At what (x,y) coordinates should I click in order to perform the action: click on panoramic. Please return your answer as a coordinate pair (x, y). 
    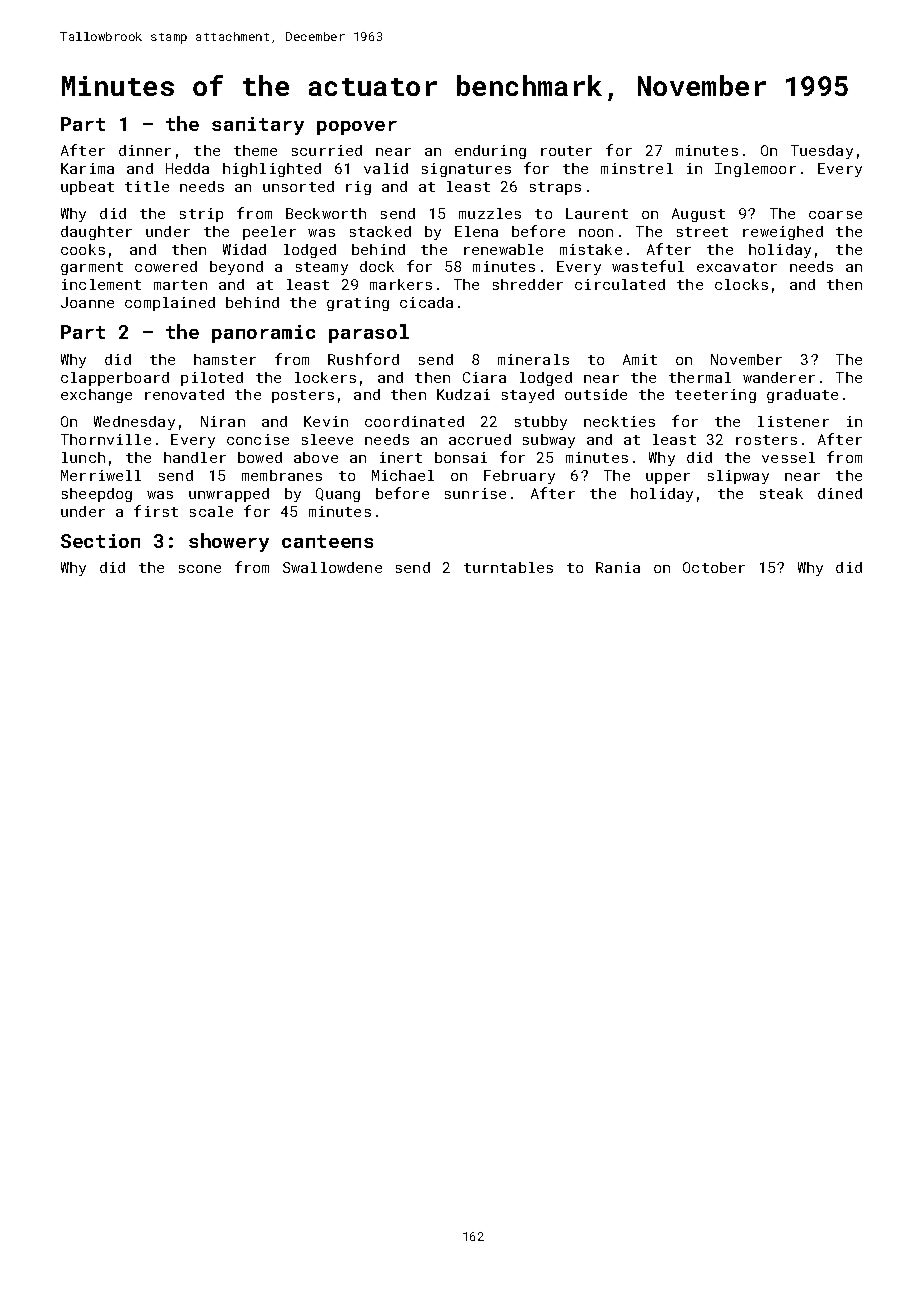
    Looking at the image, I should click on (263, 334).
